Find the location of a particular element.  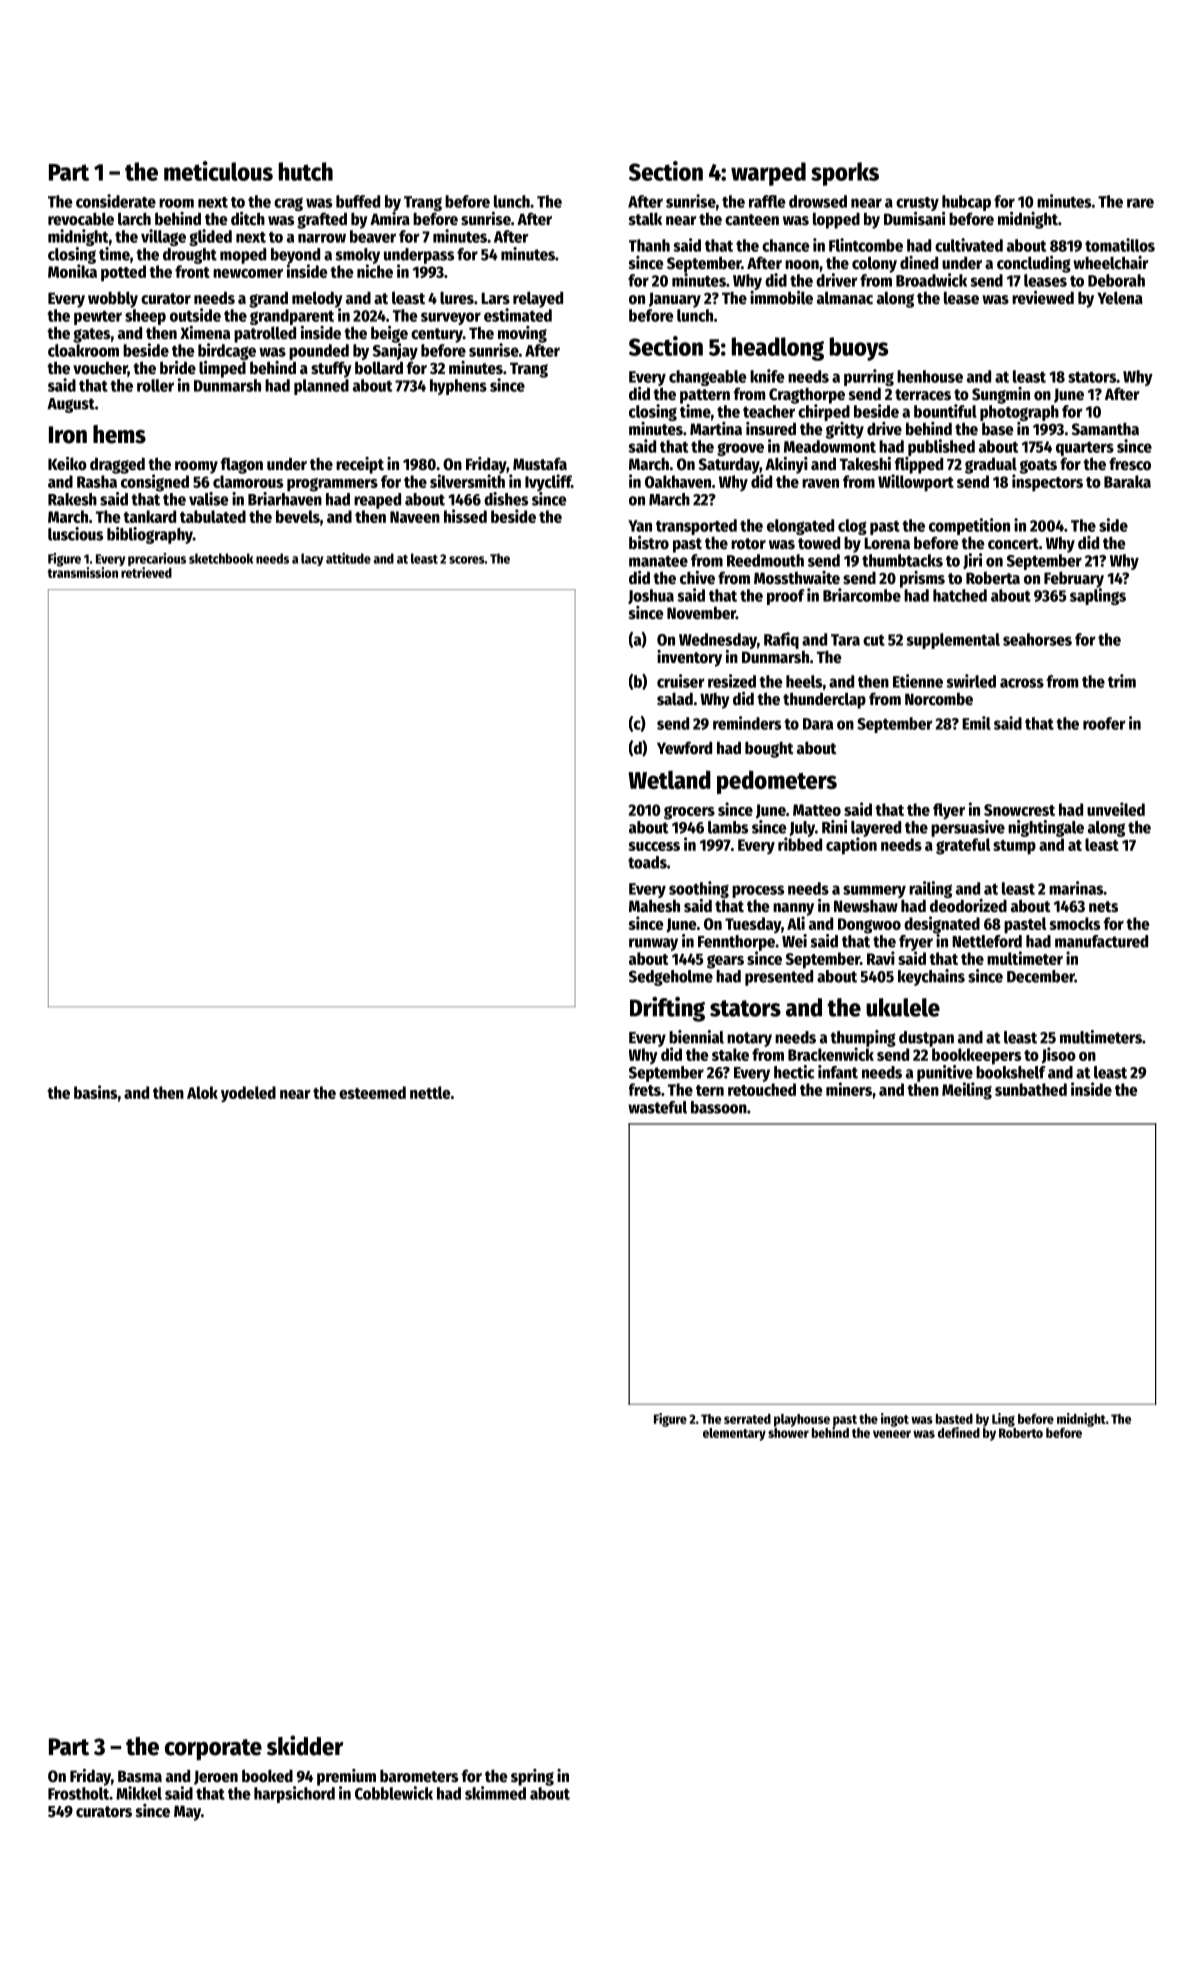

Jisoo is located at coordinates (1059, 1055).
